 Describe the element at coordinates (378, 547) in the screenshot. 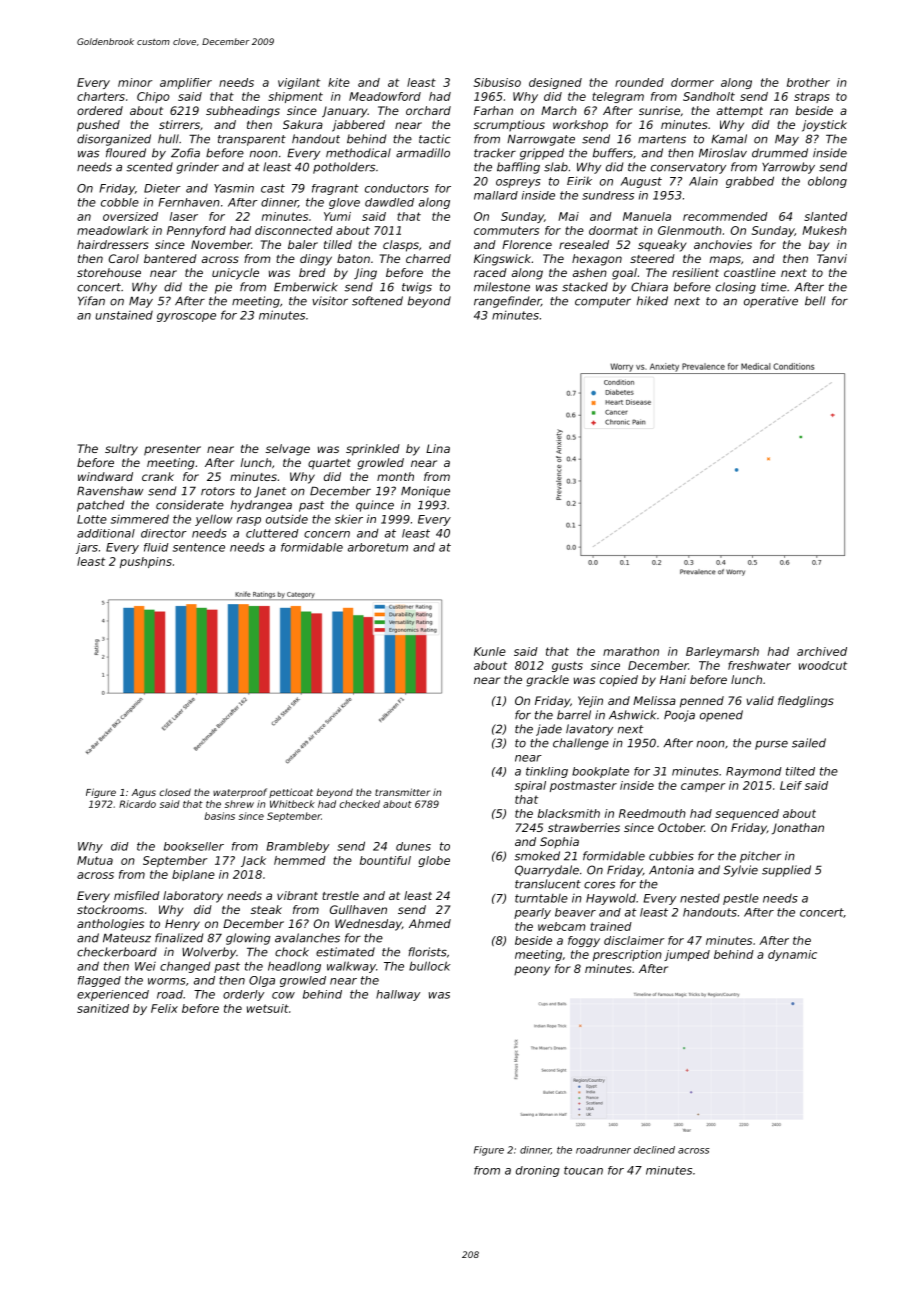

I see `arboretum` at that location.
